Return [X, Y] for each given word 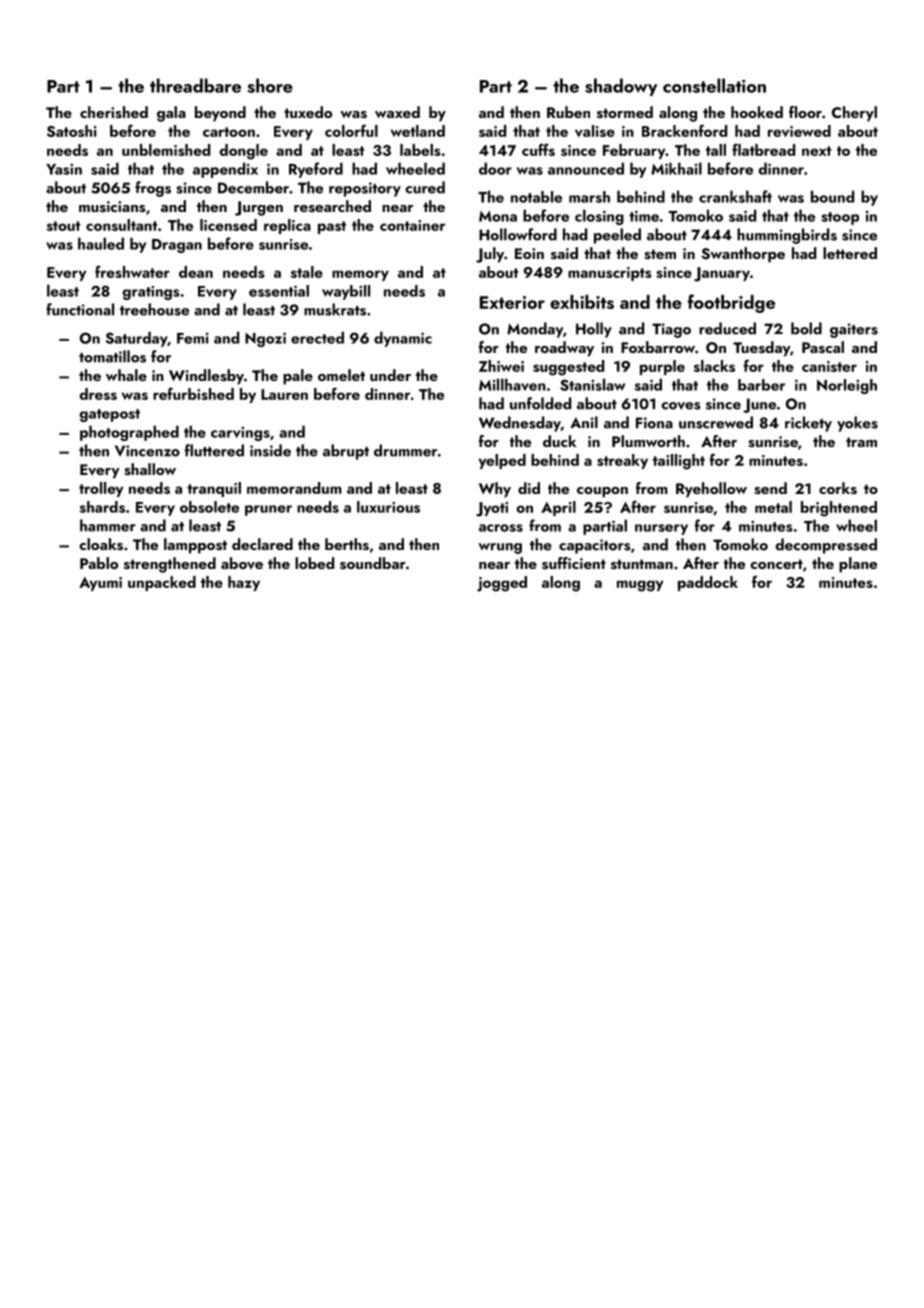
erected [317, 337]
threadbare [195, 85]
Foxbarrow [658, 347]
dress [98, 394]
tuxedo [308, 112]
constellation [714, 85]
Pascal [823, 347]
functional [80, 309]
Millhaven [512, 384]
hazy [244, 583]
